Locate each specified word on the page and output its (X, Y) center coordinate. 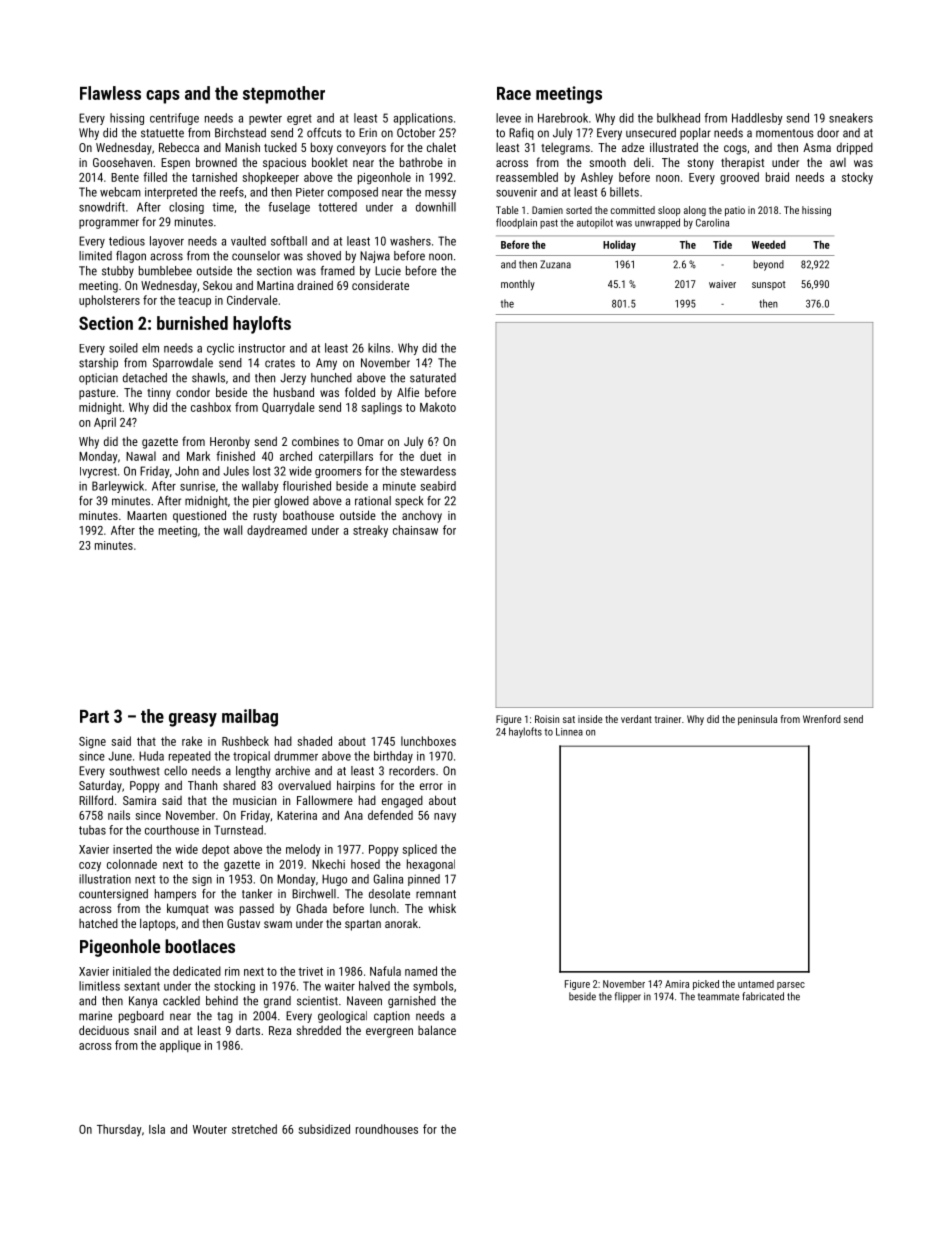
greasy (193, 720)
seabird (438, 486)
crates (280, 363)
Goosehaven (122, 162)
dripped (855, 148)
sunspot (768, 285)
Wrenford (822, 719)
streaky (370, 531)
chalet (441, 147)
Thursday (119, 1130)
